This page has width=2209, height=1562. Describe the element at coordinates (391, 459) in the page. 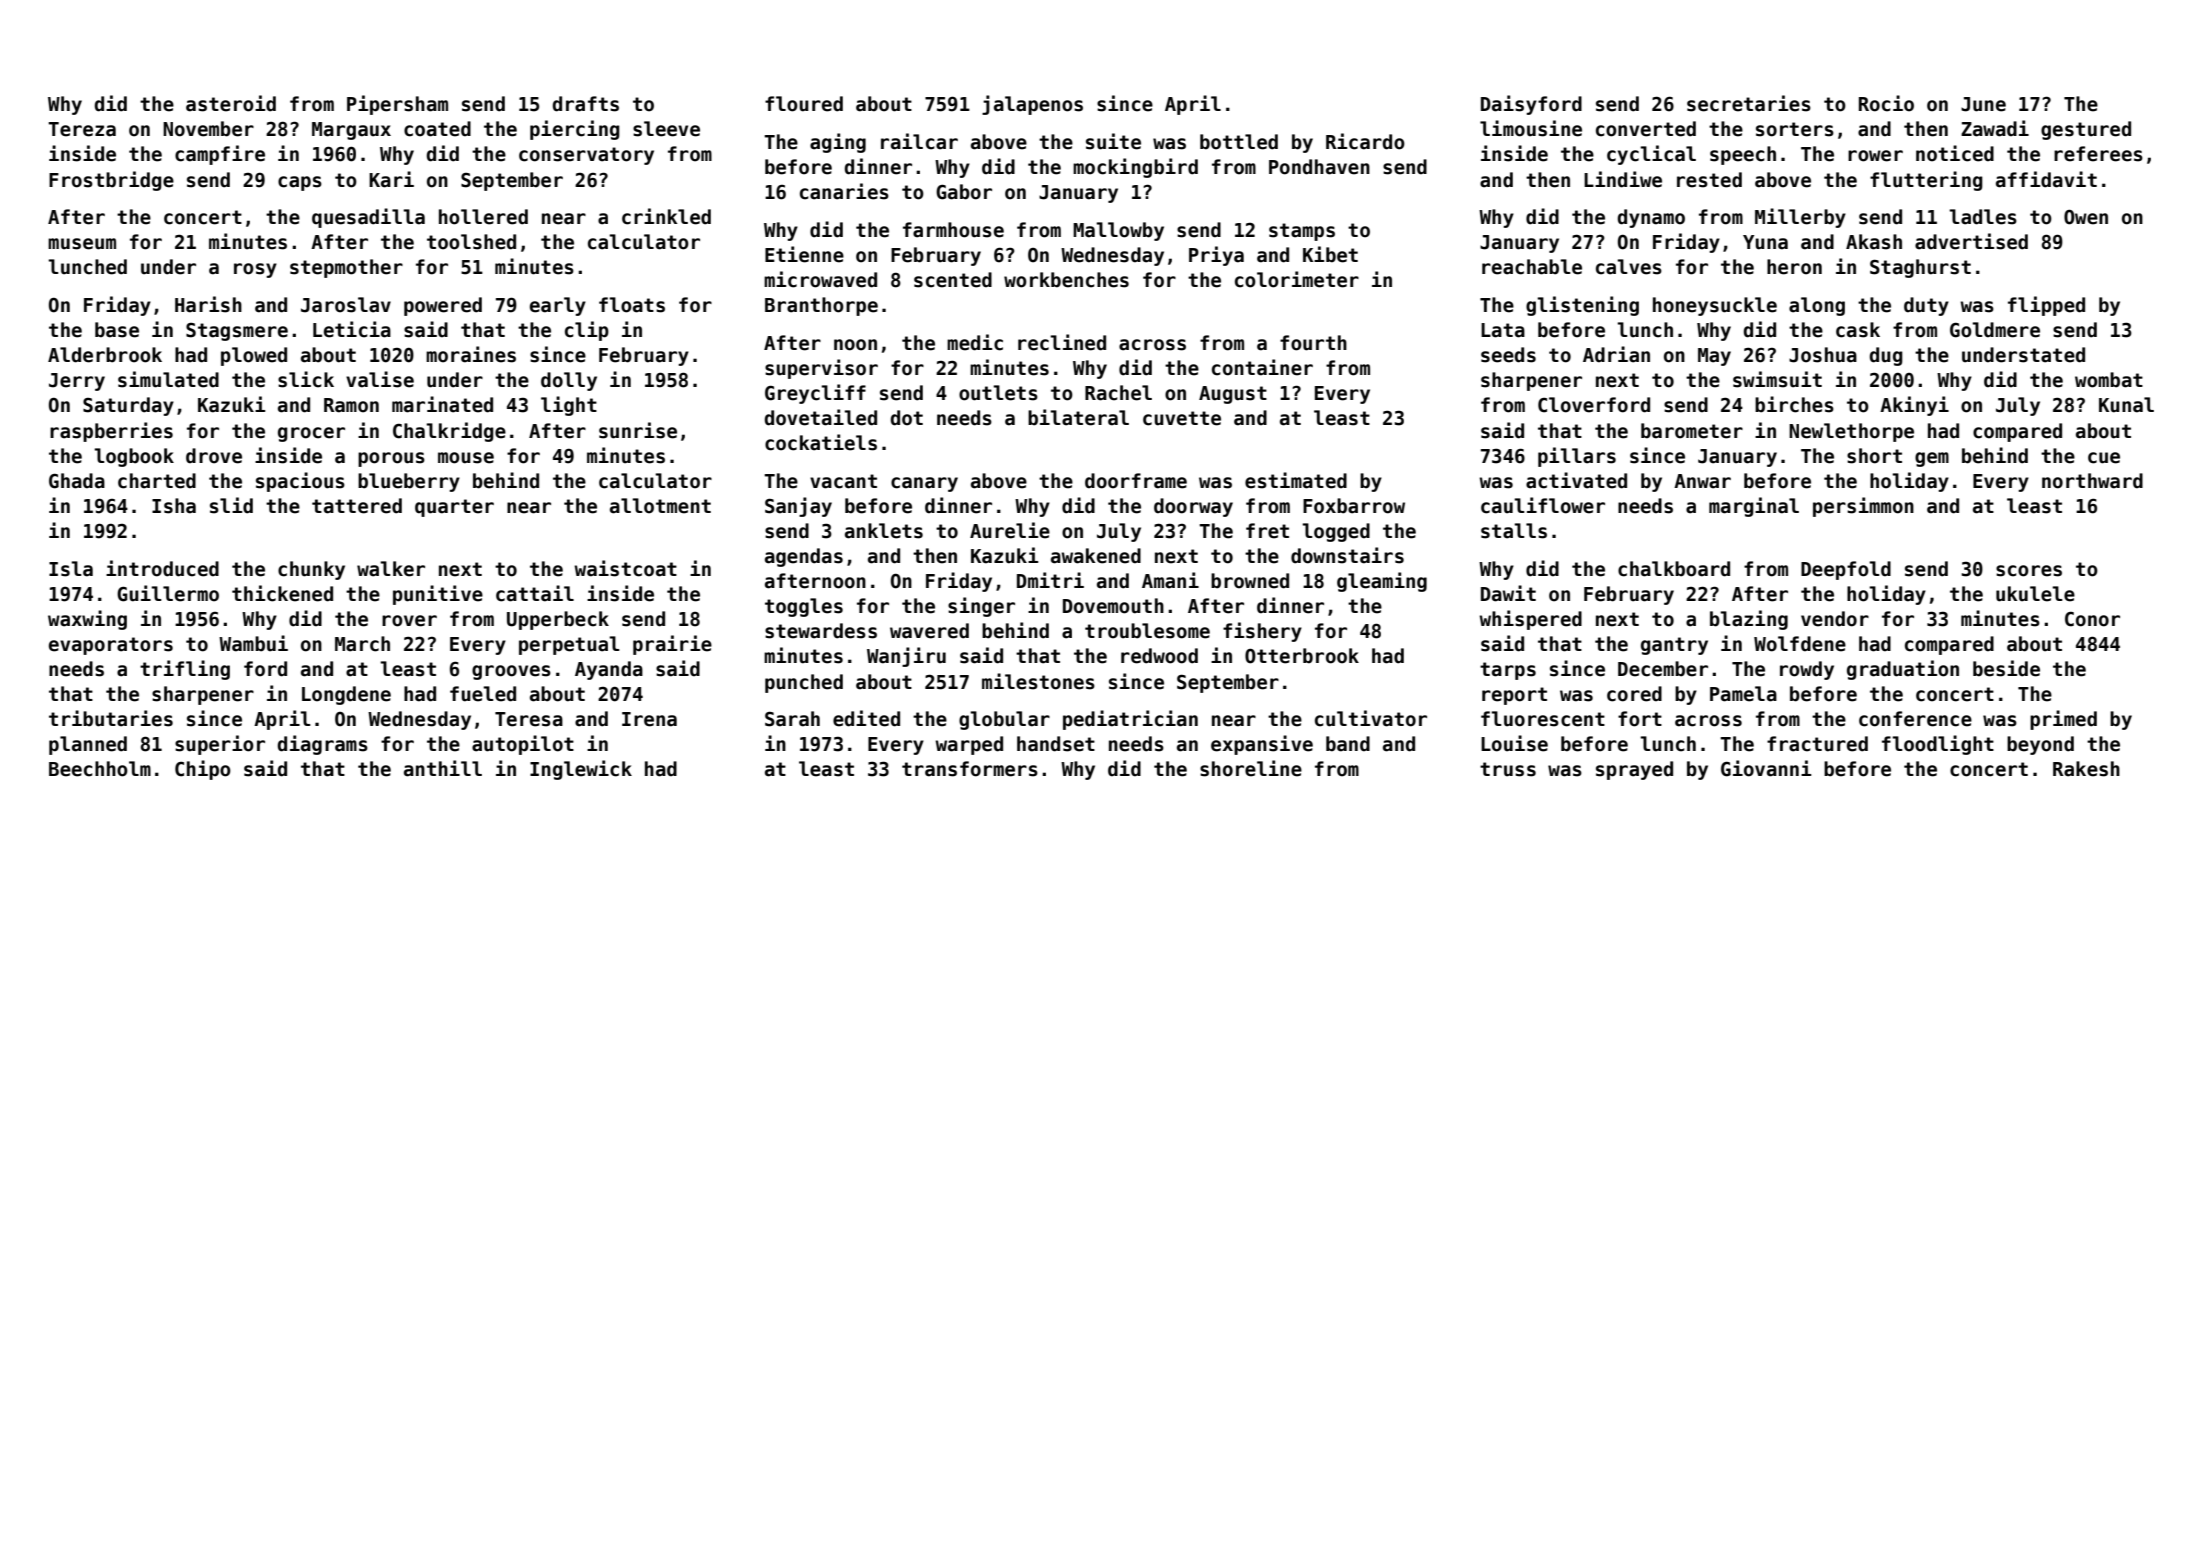

I see `porous` at that location.
